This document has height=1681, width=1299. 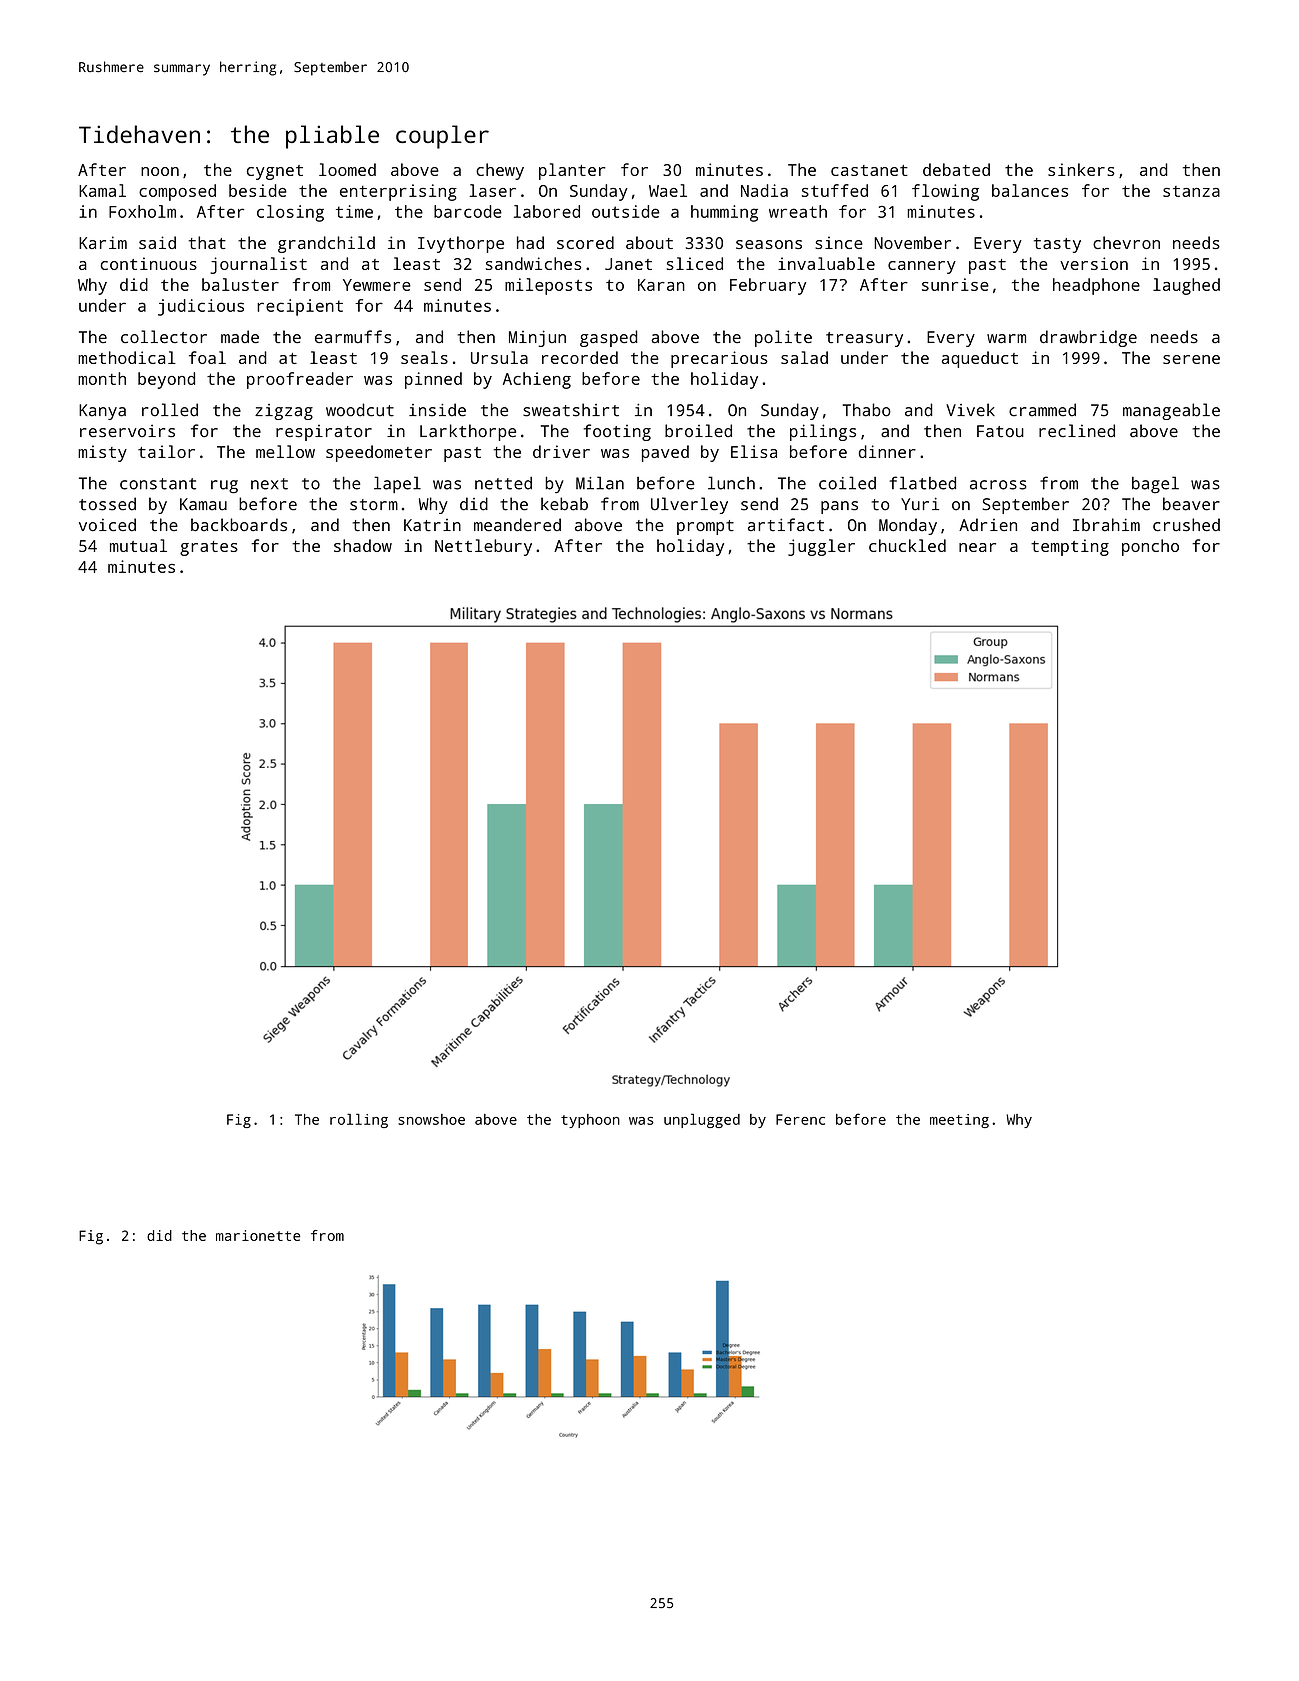 I want to click on chuckled, so click(x=907, y=545).
